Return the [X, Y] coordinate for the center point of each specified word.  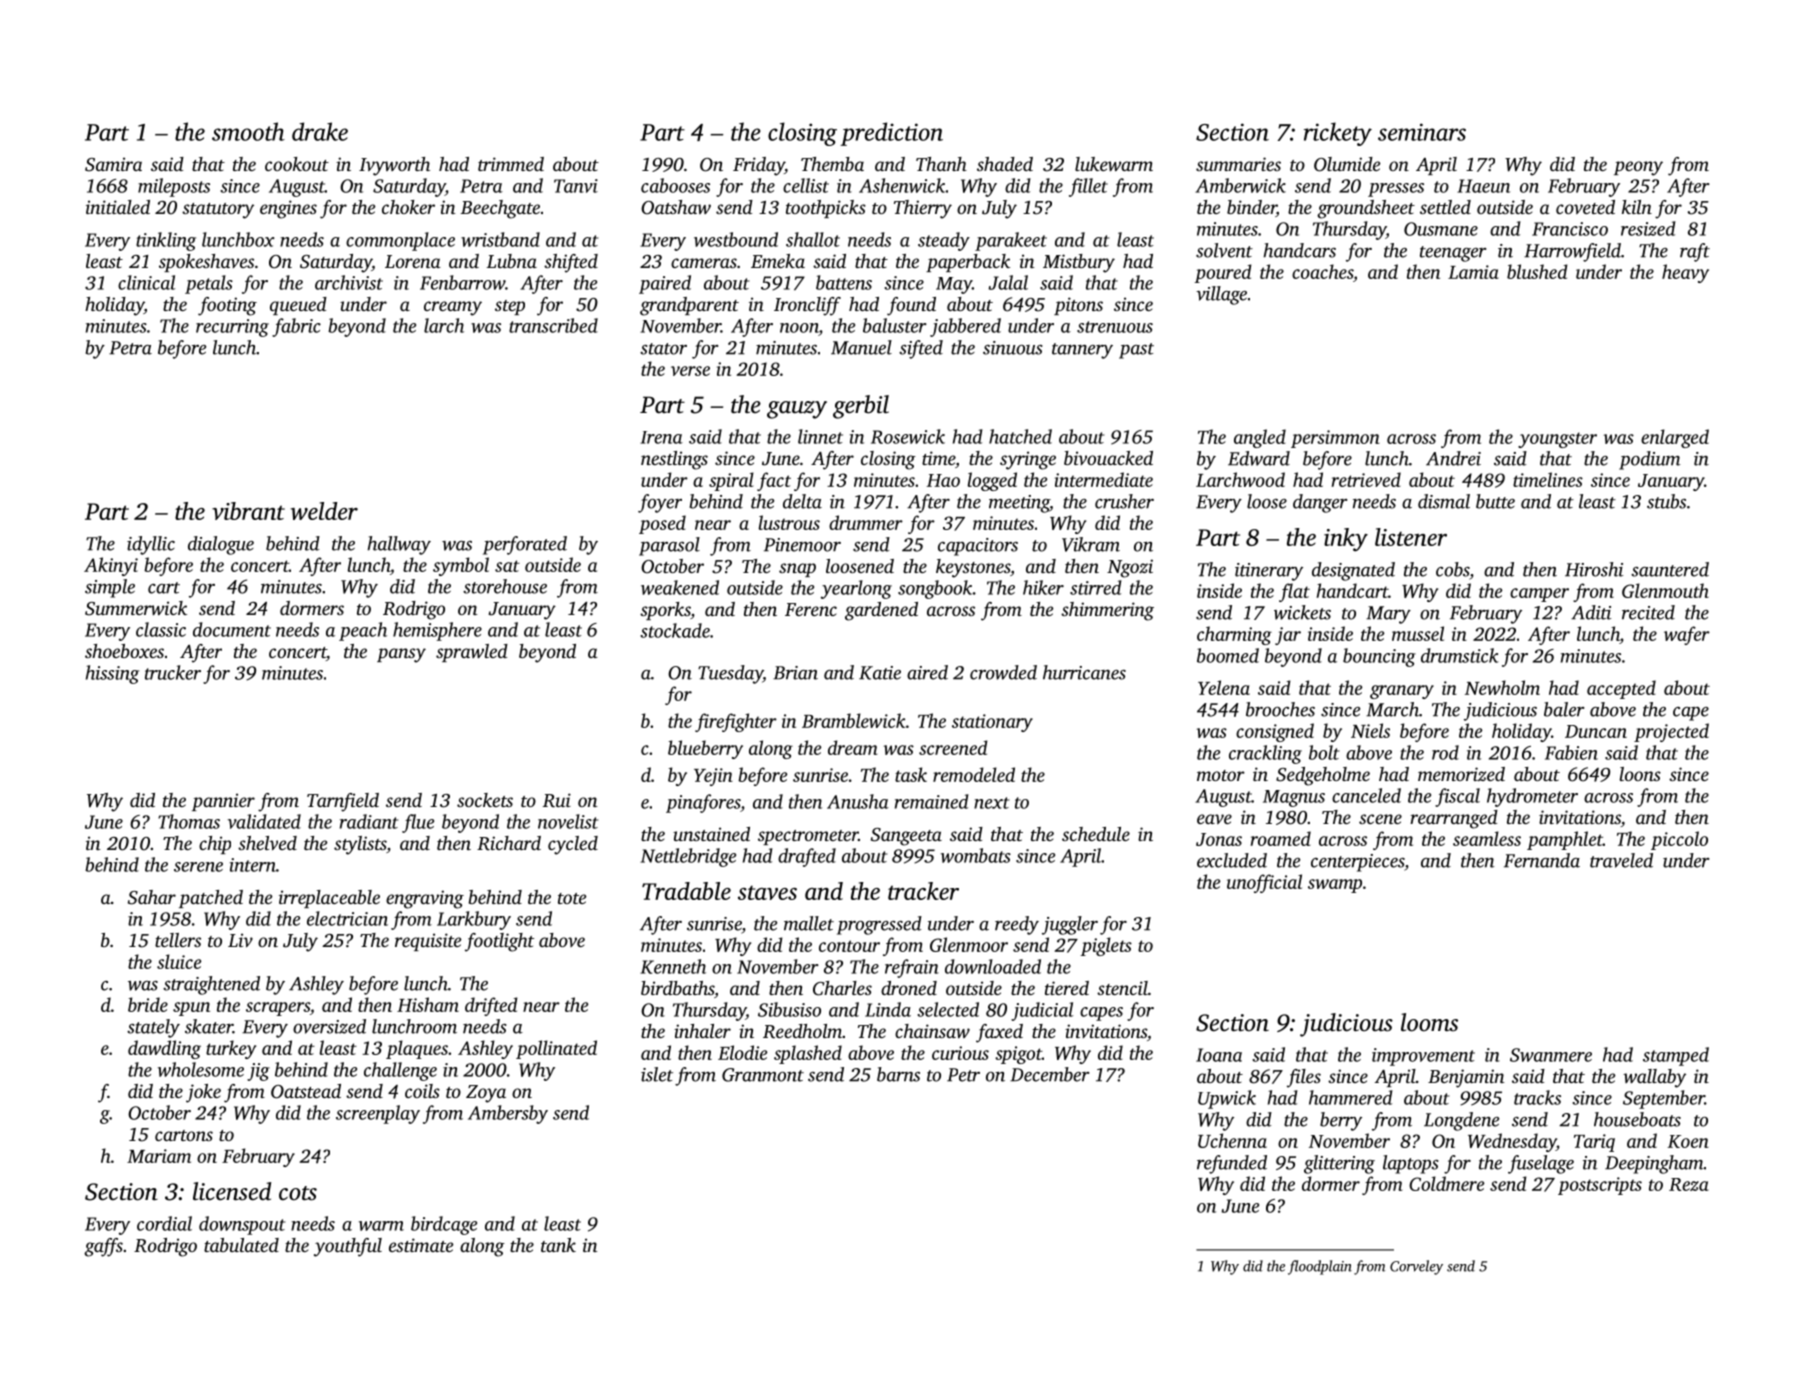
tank [558, 1245]
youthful [348, 1247]
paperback [968, 263]
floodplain [1320, 1267]
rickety [1338, 134]
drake [320, 131]
